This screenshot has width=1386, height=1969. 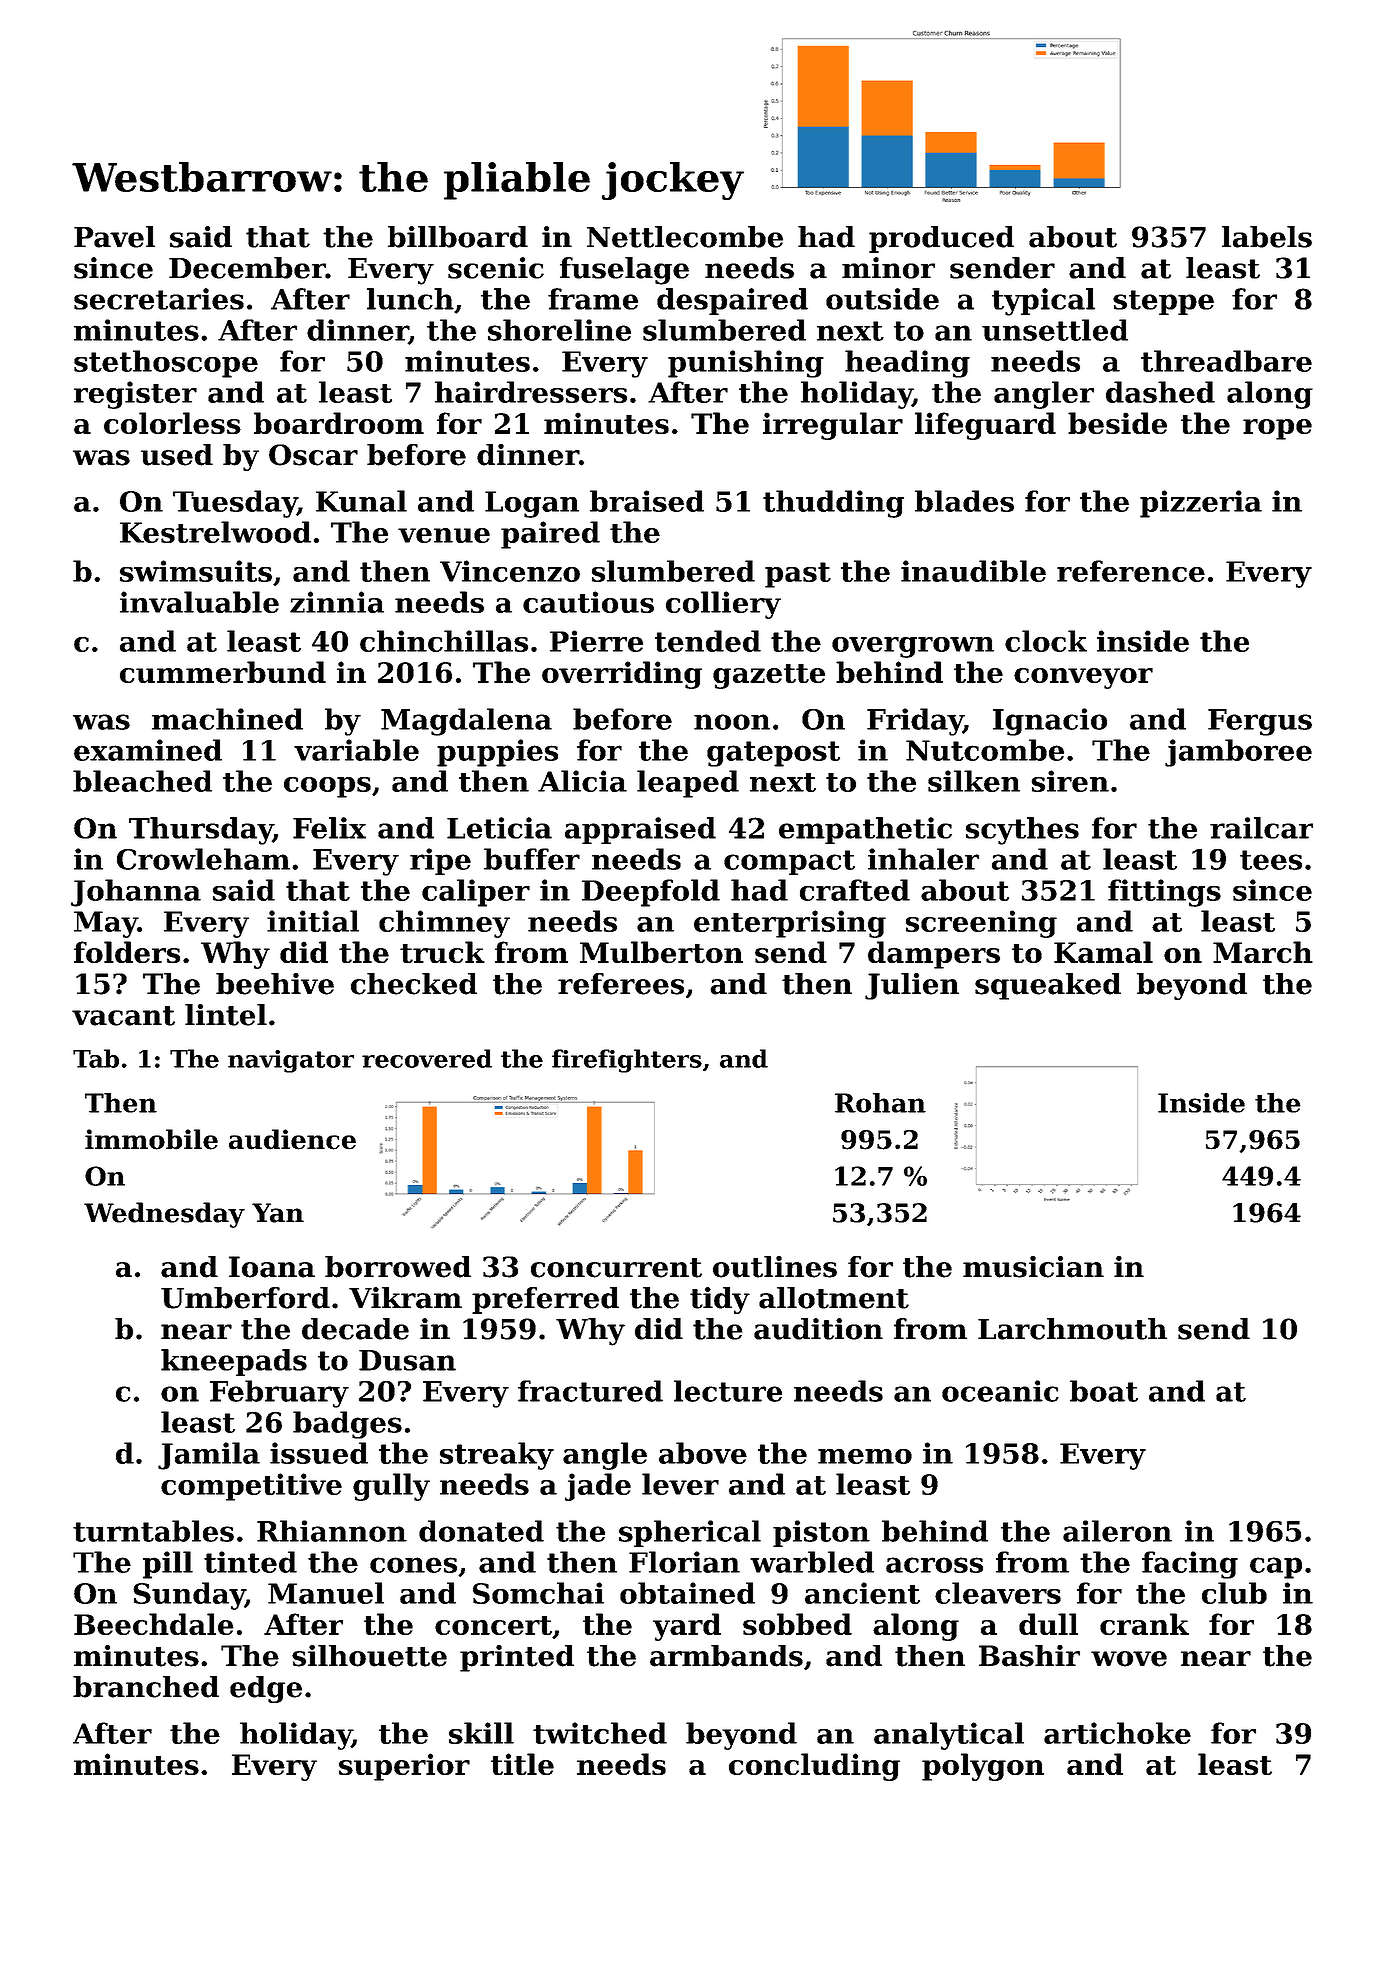 I want to click on navigator, so click(x=291, y=1061).
